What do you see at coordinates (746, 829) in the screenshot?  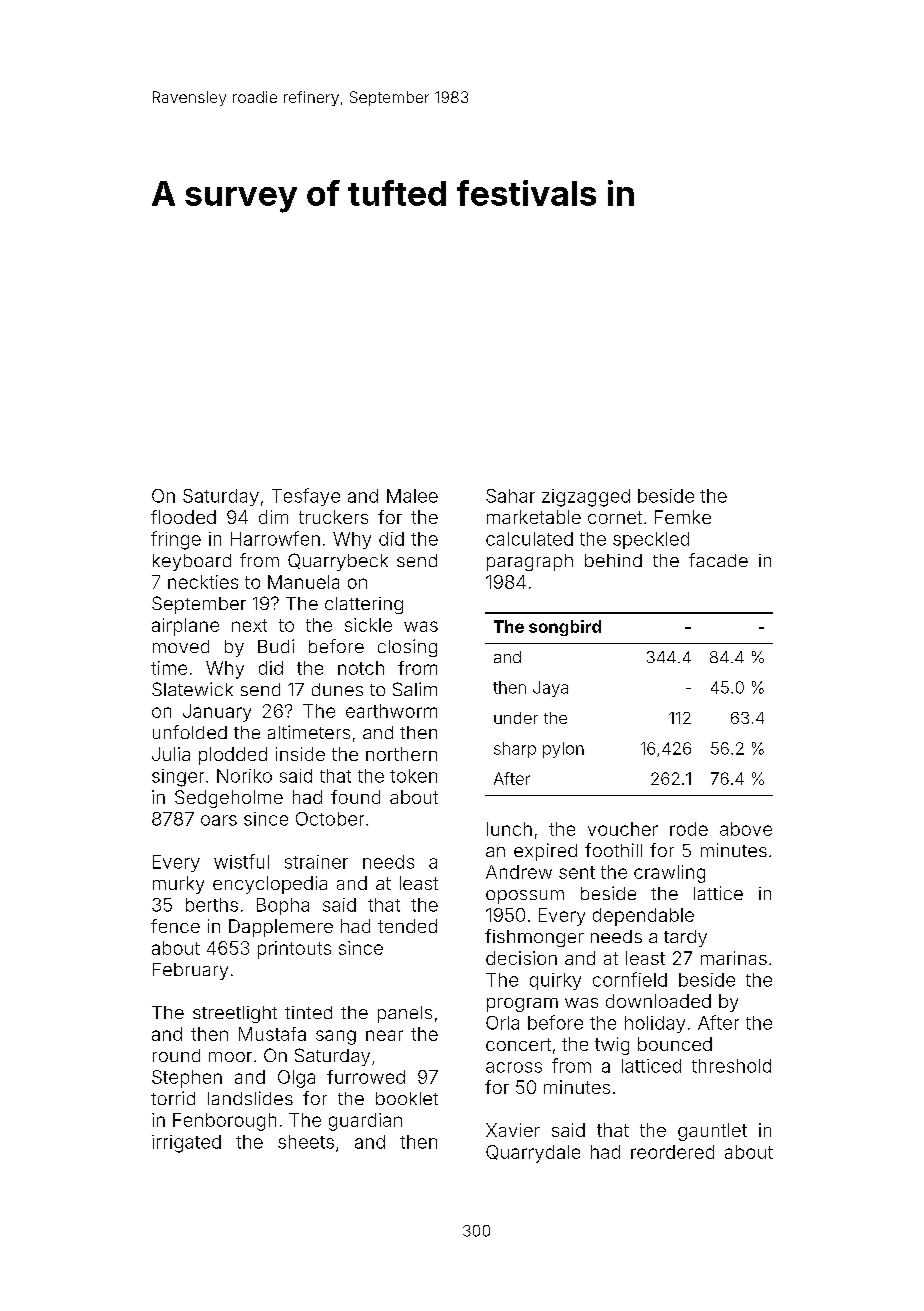 I see `above` at bounding box center [746, 829].
